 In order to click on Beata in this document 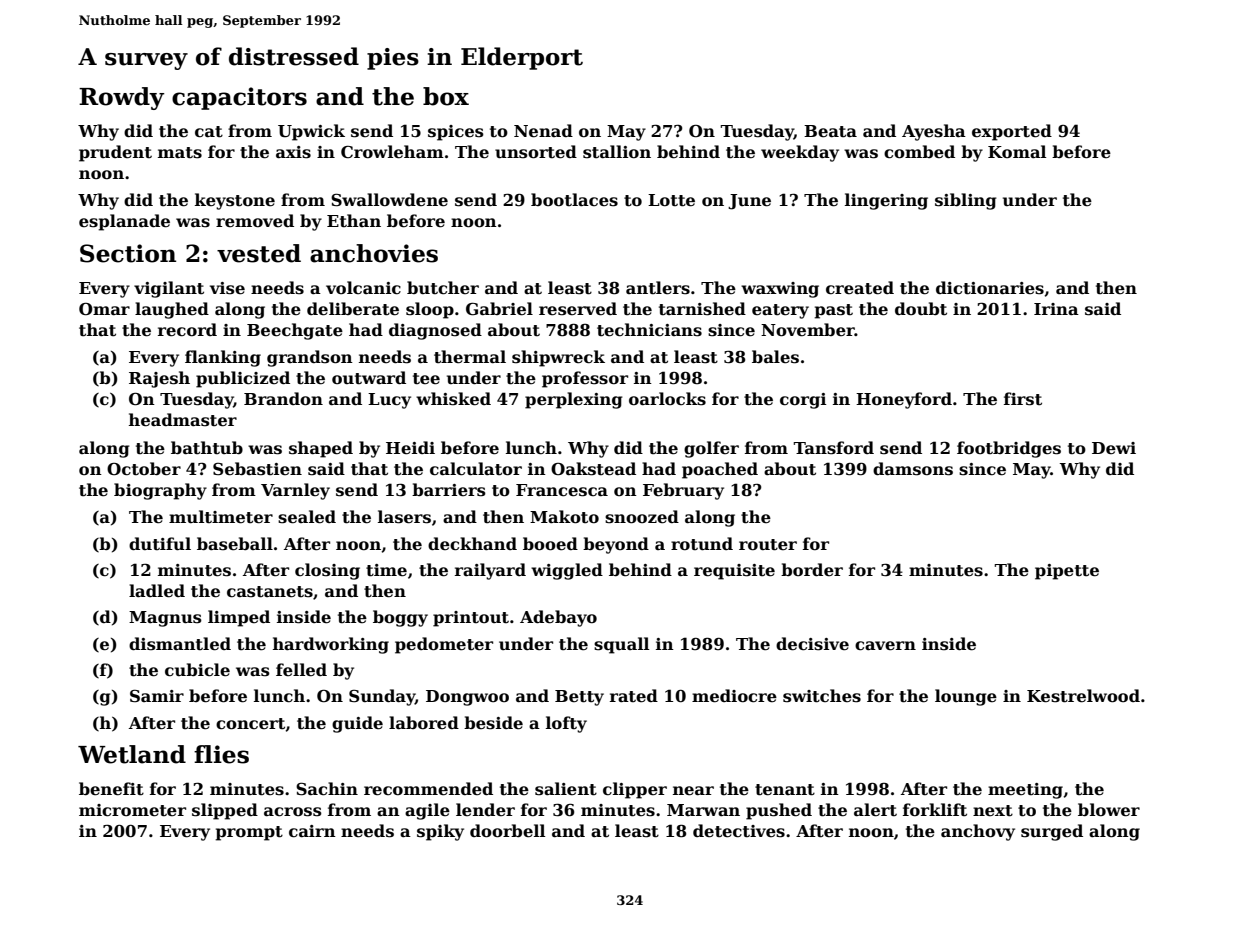, I will do `click(830, 131)`.
